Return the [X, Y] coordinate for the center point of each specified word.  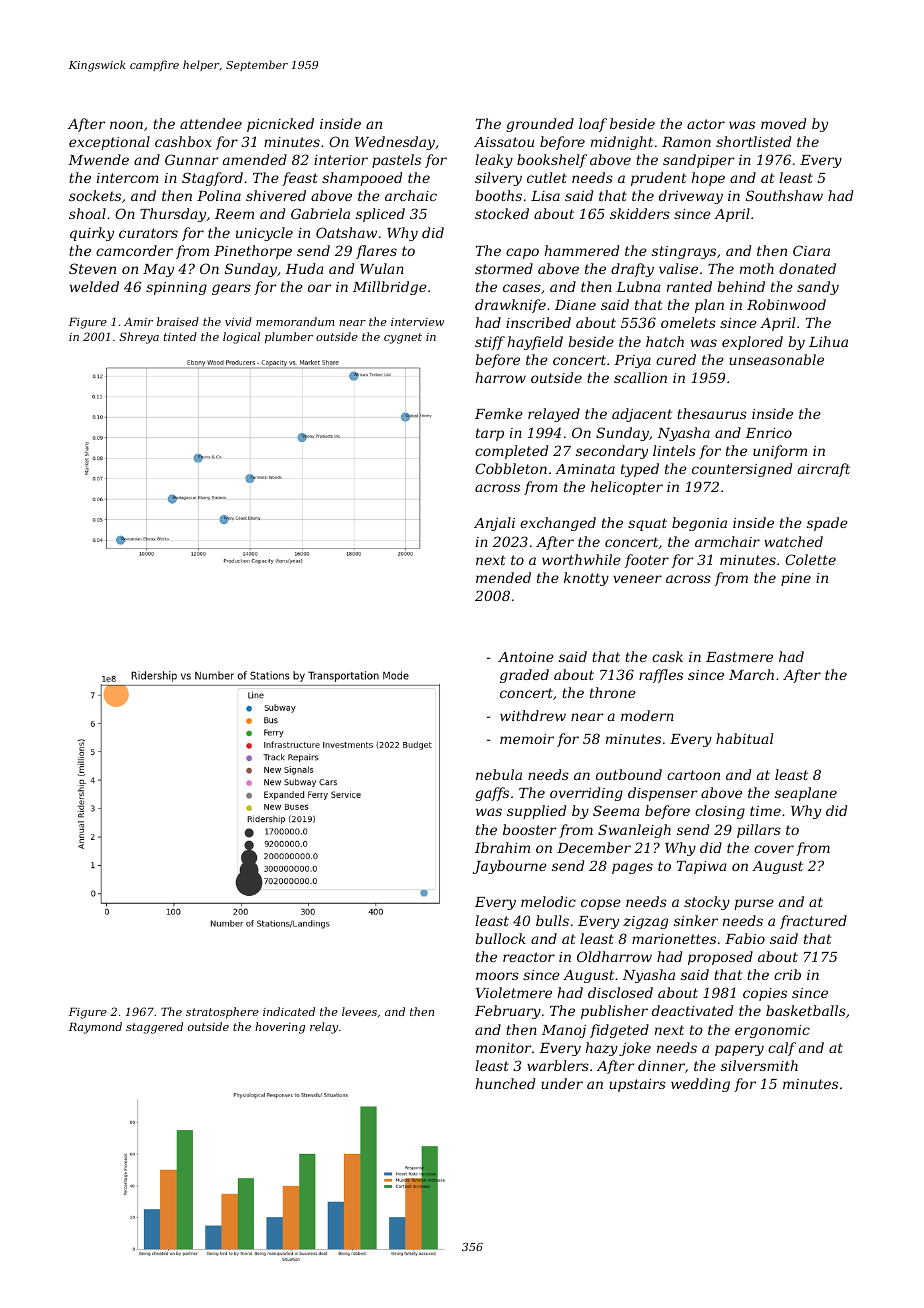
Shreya [139, 338]
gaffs [492, 794]
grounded [540, 125]
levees [359, 1011]
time [765, 811]
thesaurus [712, 413]
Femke [499, 413]
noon [126, 125]
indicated [289, 1011]
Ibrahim [502, 847]
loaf [593, 125]
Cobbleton [511, 468]
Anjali [494, 524]
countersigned [742, 470]
